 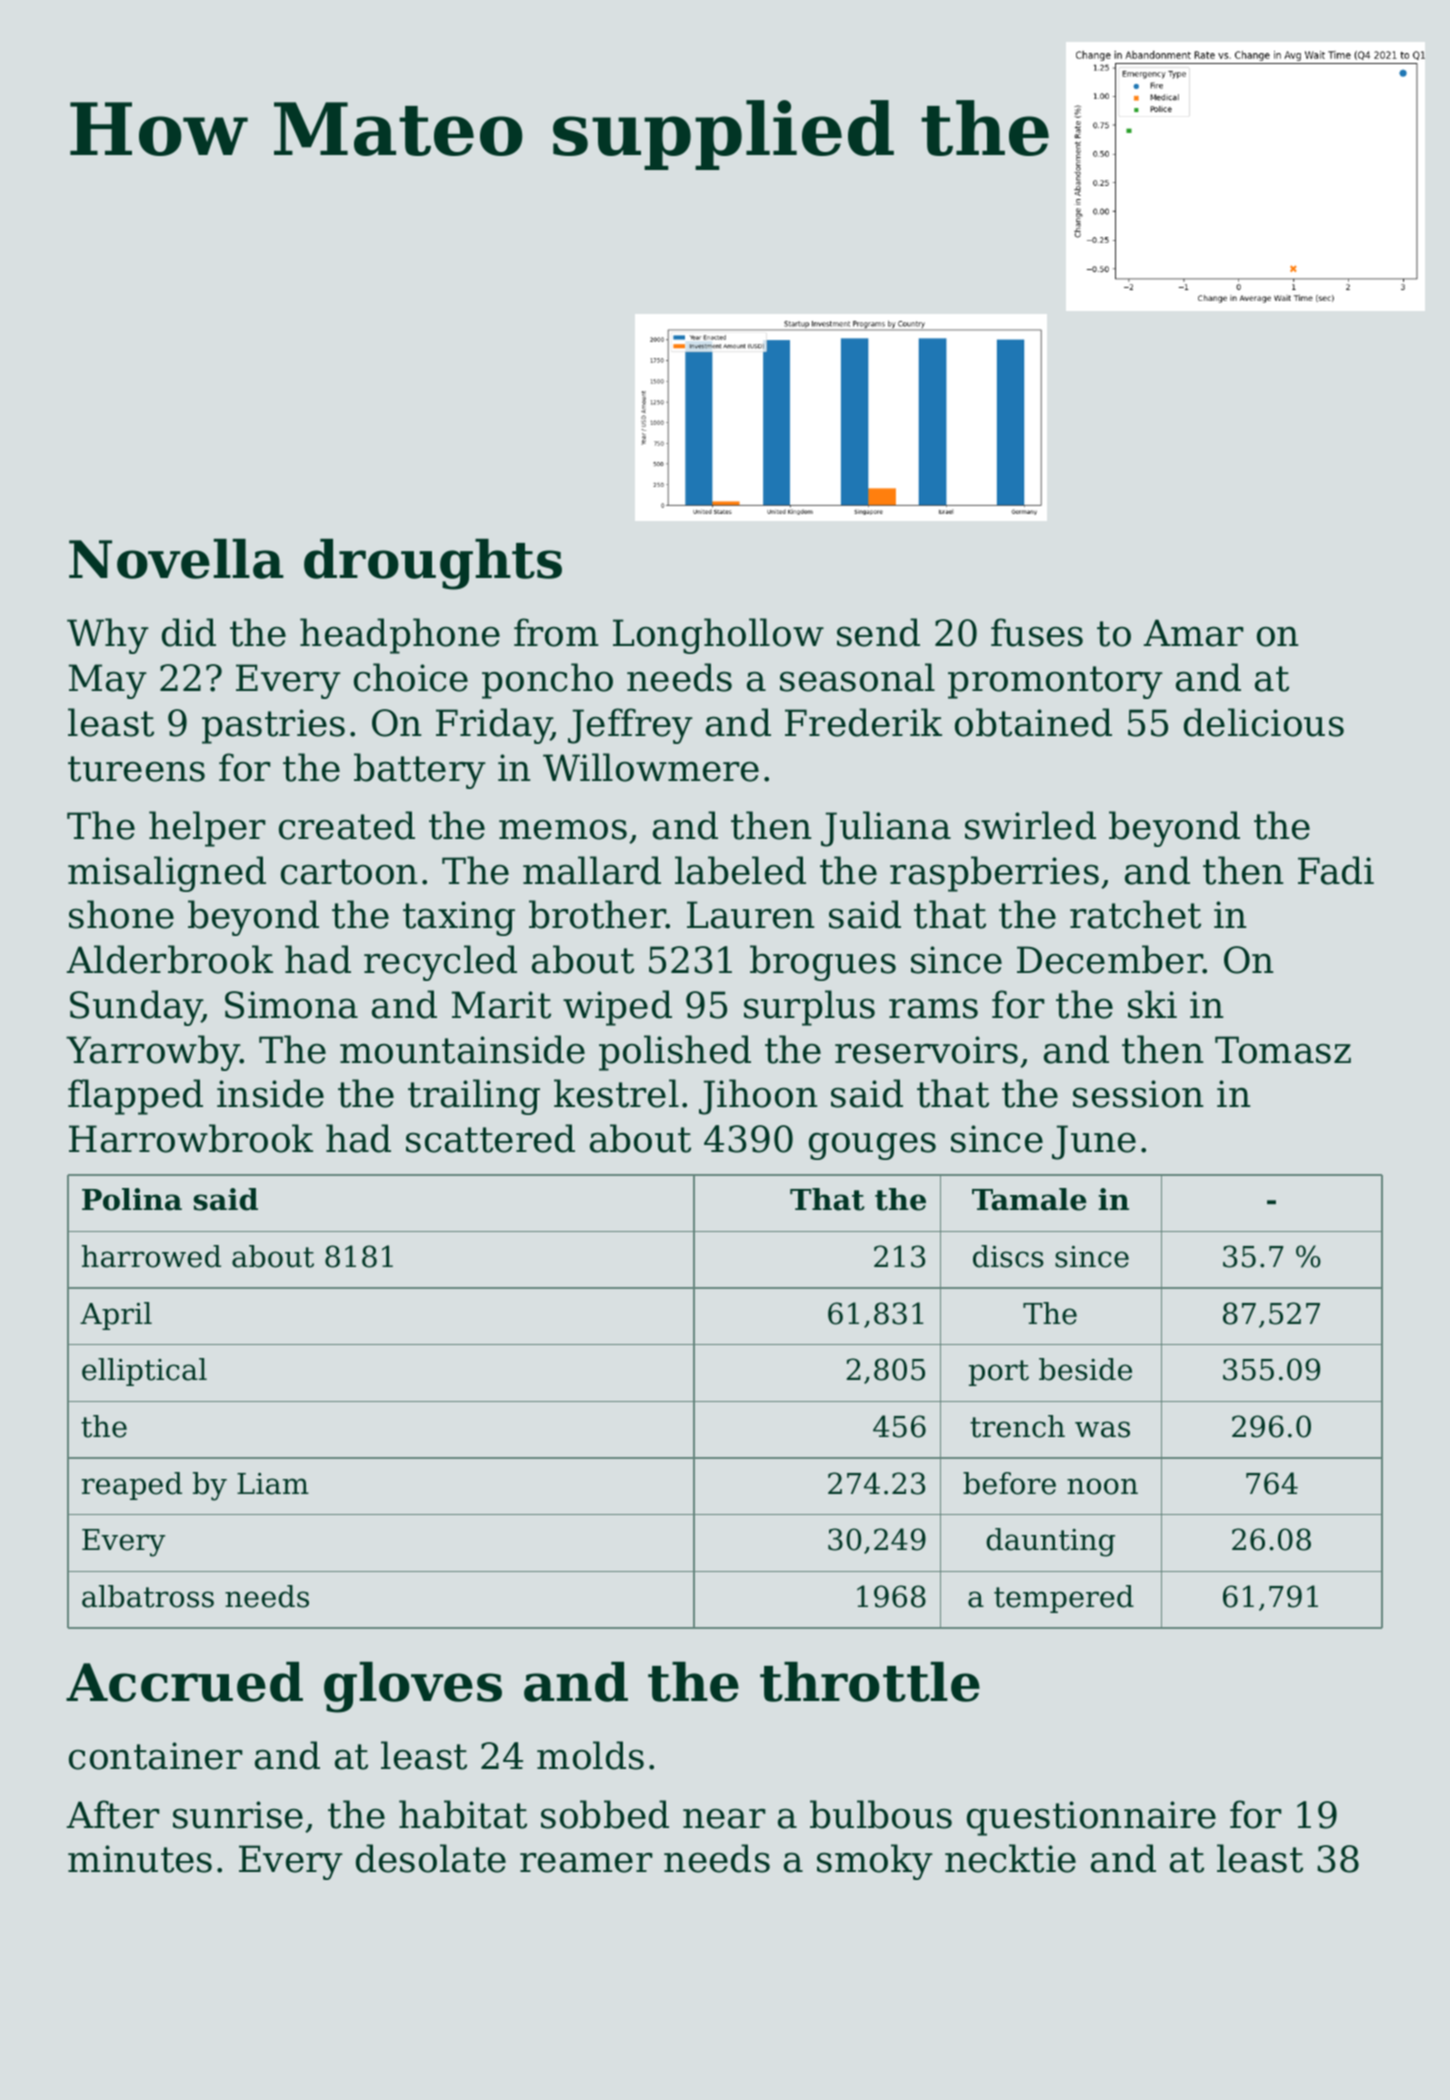 I want to click on ski, so click(x=1152, y=1004).
